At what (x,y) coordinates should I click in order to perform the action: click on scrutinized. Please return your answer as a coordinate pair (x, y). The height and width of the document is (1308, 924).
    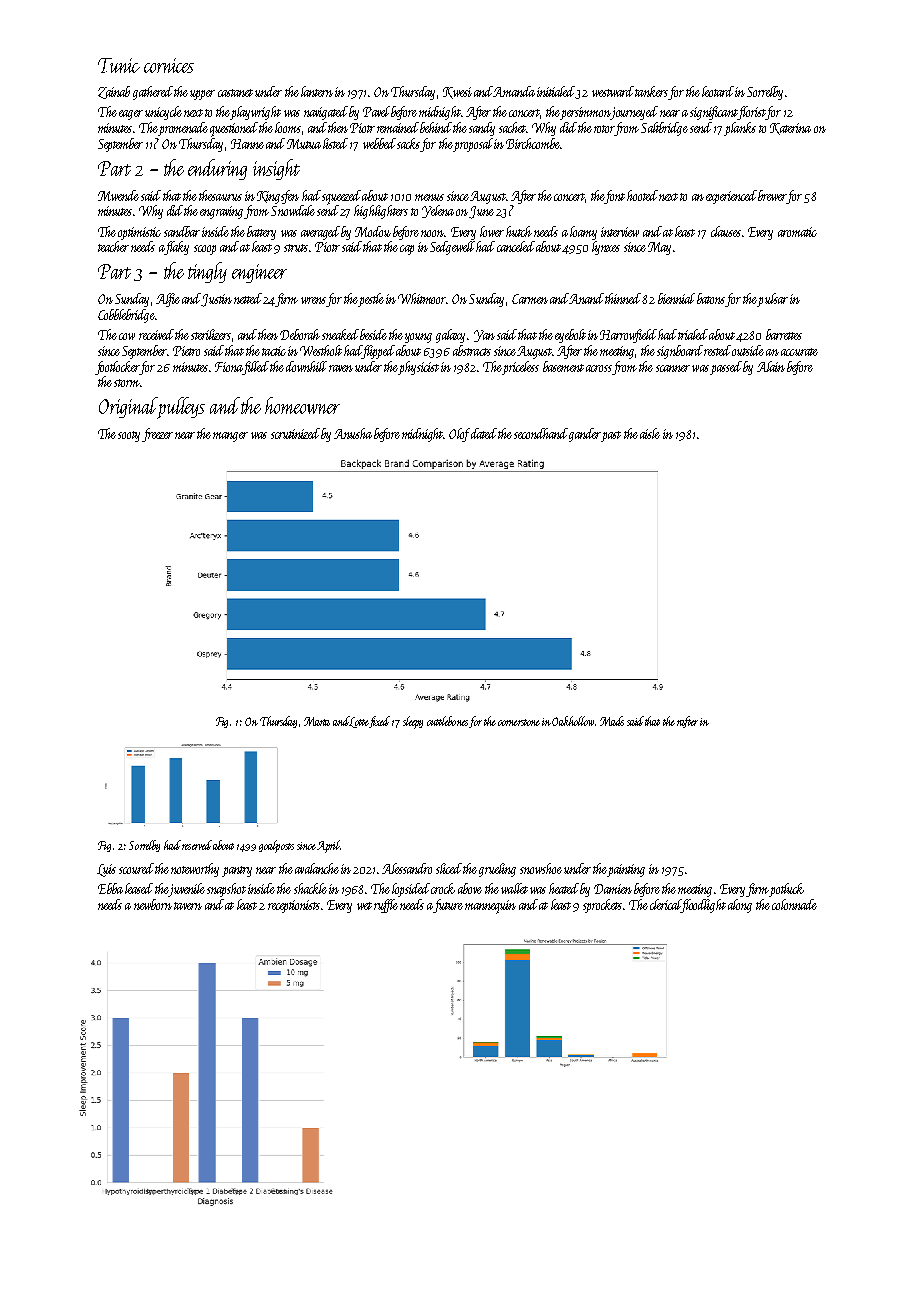
    Looking at the image, I should click on (295, 433).
